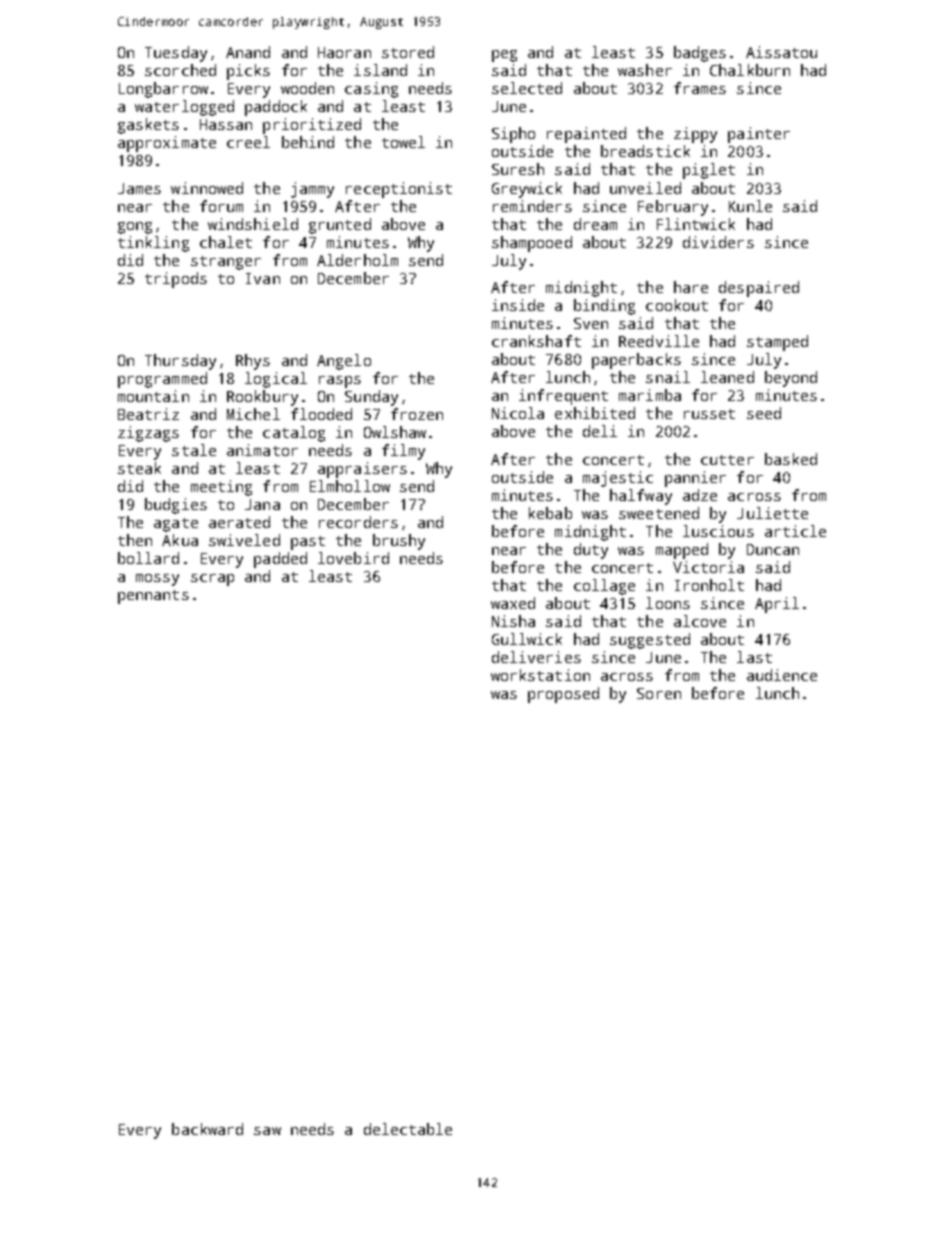  What do you see at coordinates (212, 580) in the image?
I see `scrap` at bounding box center [212, 580].
